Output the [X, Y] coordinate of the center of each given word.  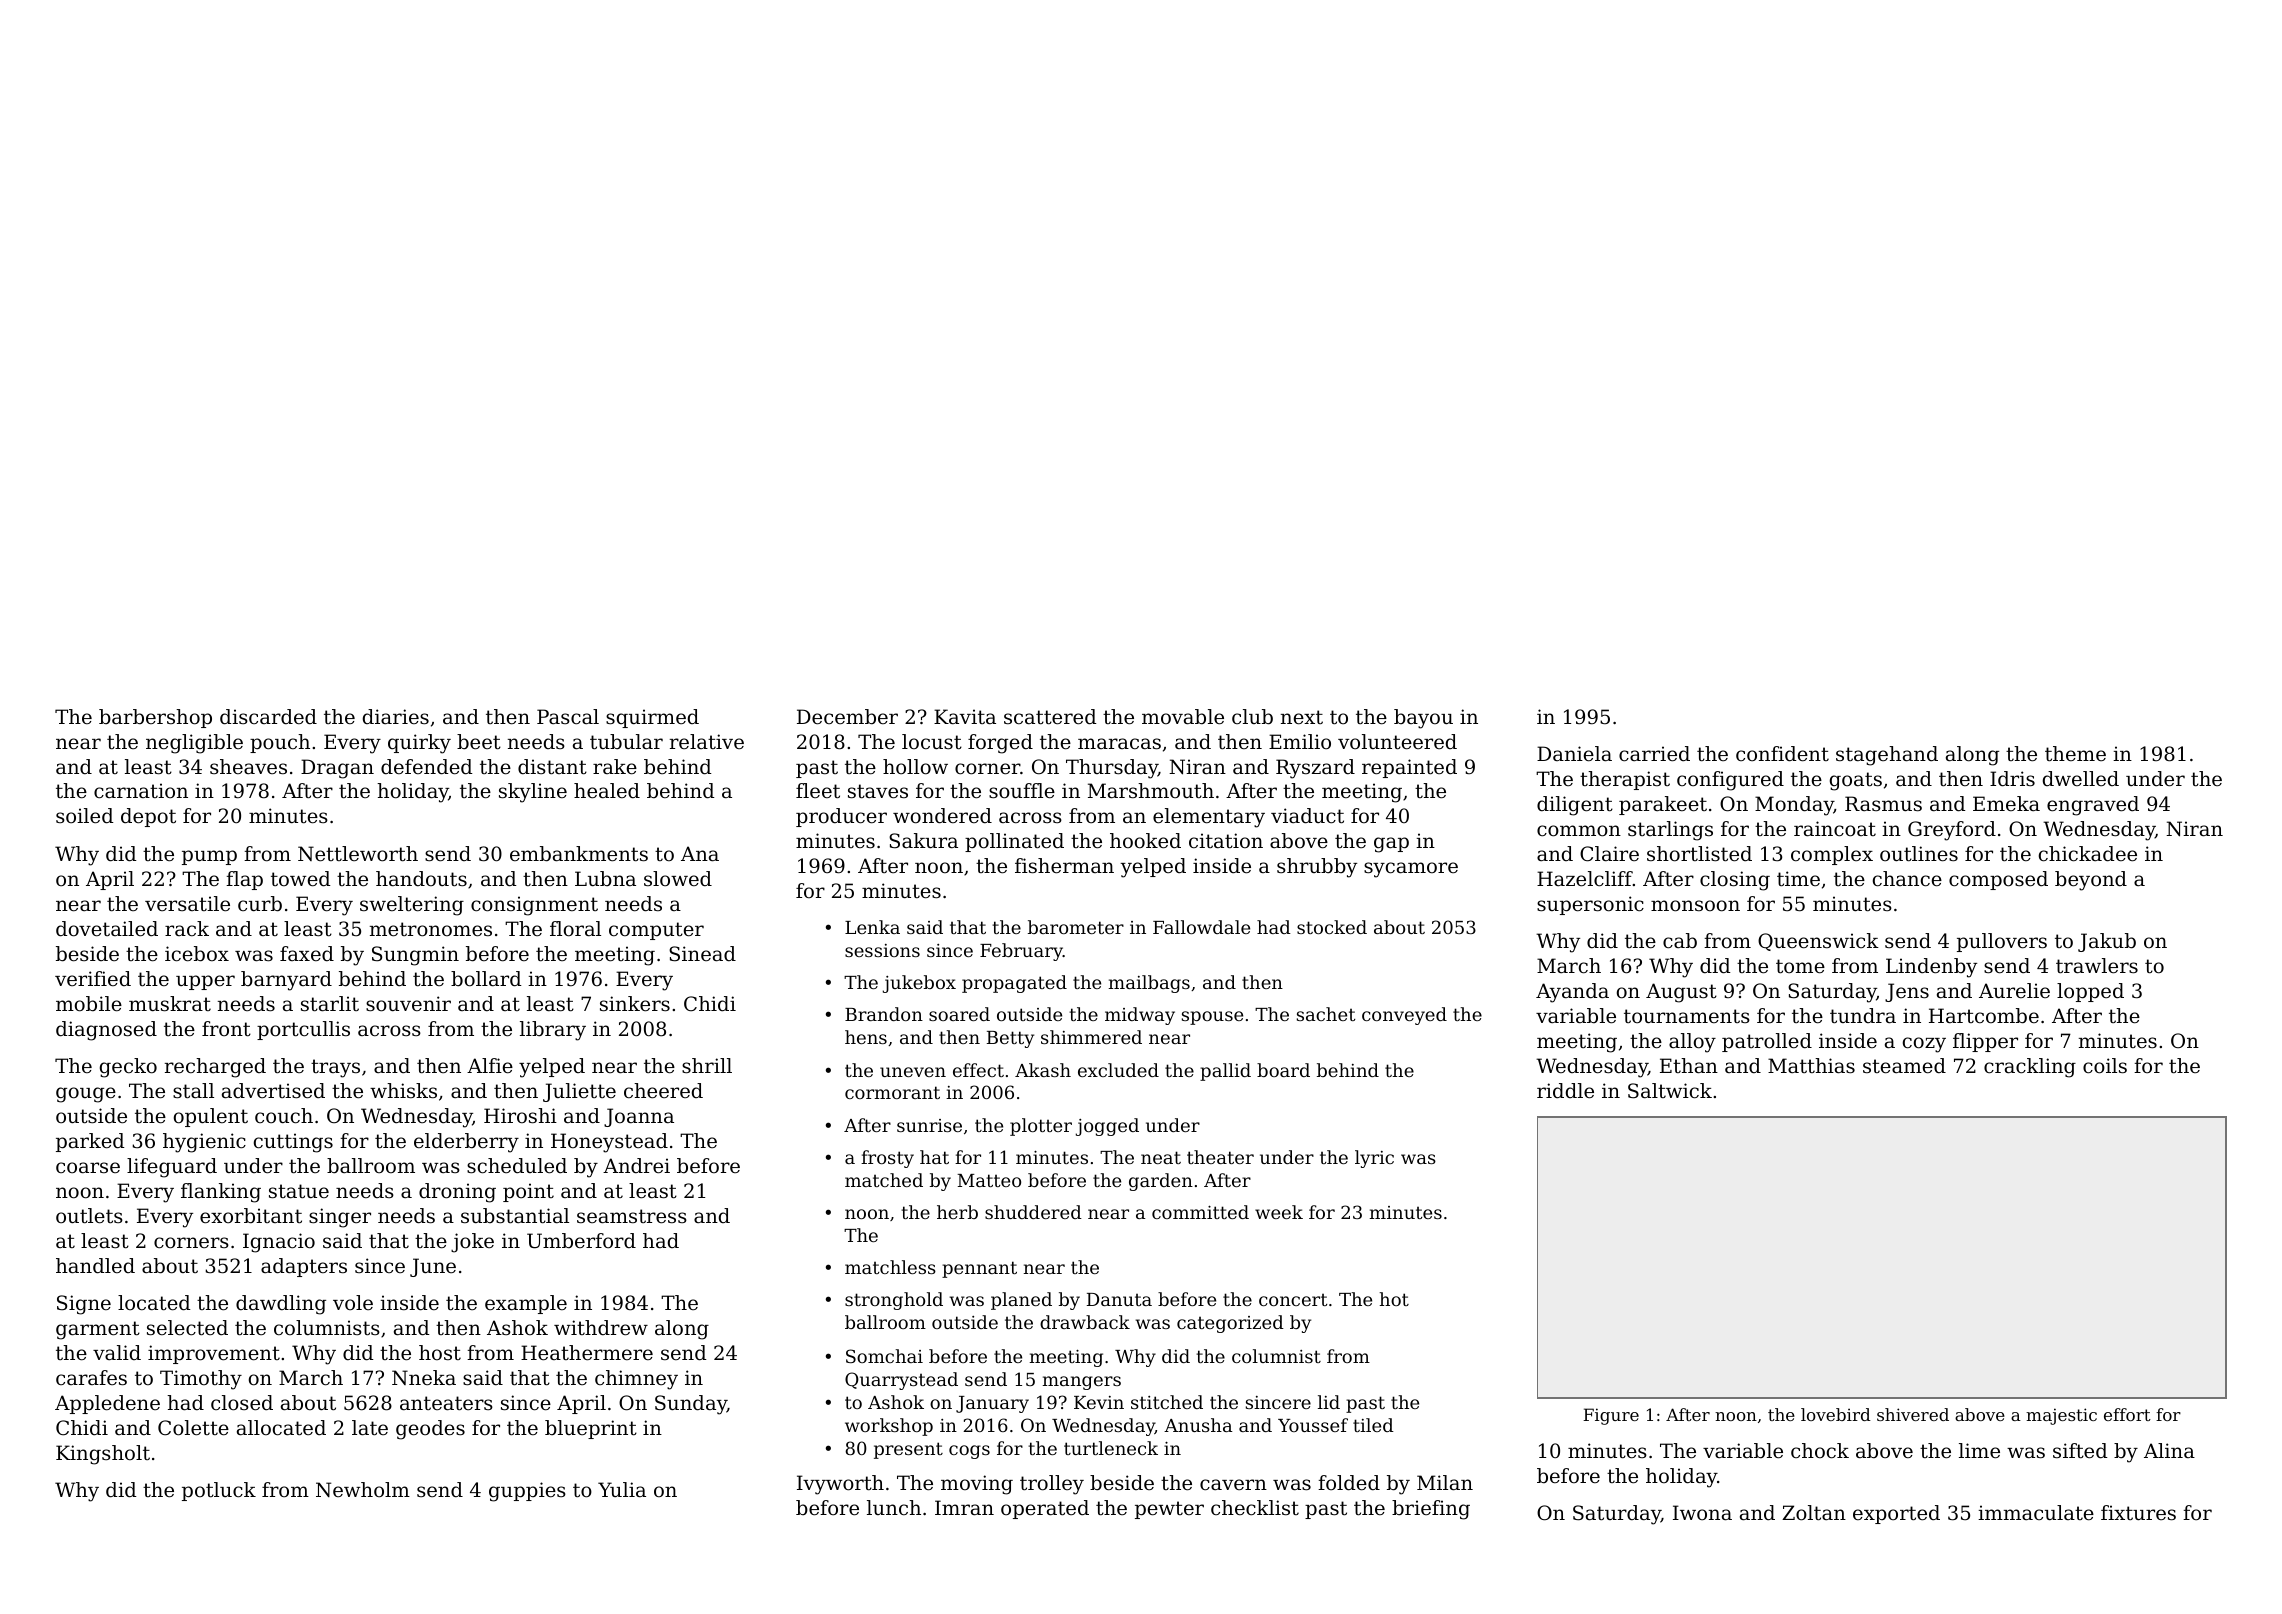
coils [2105, 1066]
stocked [1332, 927]
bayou [1423, 719]
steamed [1904, 1066]
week [1279, 1212]
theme [2075, 753]
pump [209, 857]
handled [95, 1266]
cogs [969, 1452]
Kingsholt [103, 1455]
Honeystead [609, 1143]
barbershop [155, 718]
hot [1394, 1299]
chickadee [2088, 854]
